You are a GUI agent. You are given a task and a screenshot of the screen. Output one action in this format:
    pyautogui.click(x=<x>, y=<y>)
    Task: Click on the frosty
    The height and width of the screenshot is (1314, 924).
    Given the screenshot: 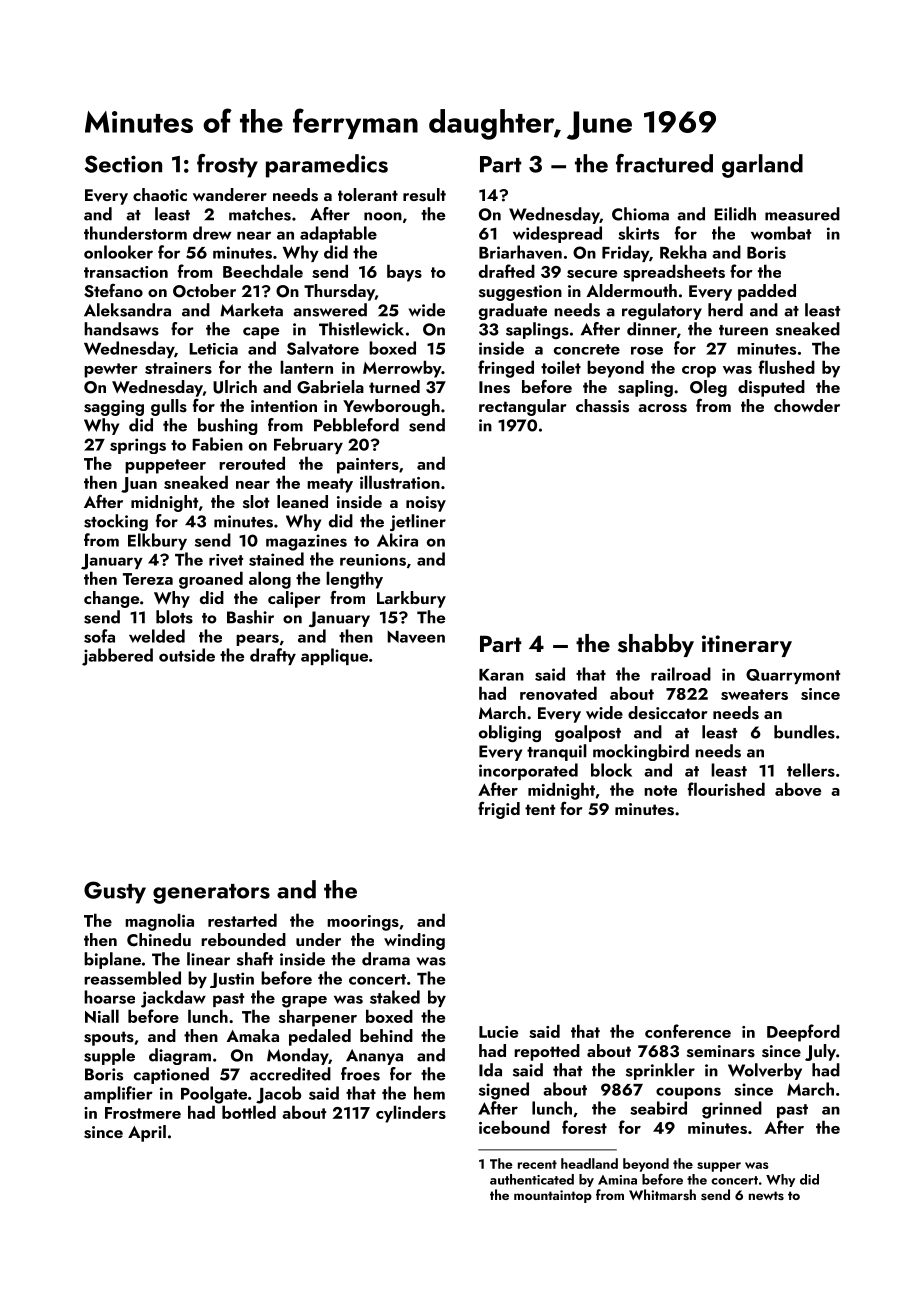 What is the action you would take?
    pyautogui.click(x=227, y=166)
